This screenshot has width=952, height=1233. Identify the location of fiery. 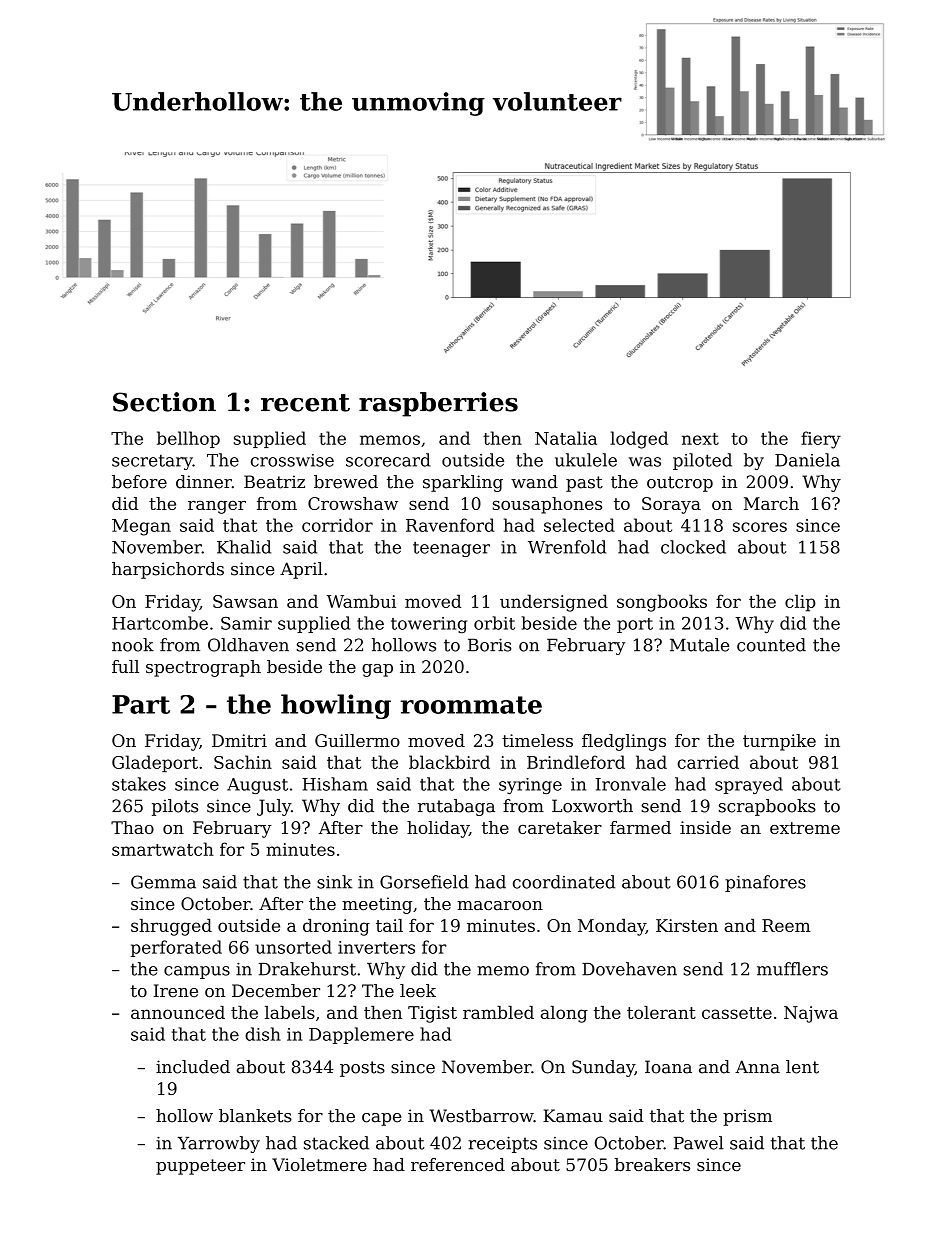
(821, 440).
